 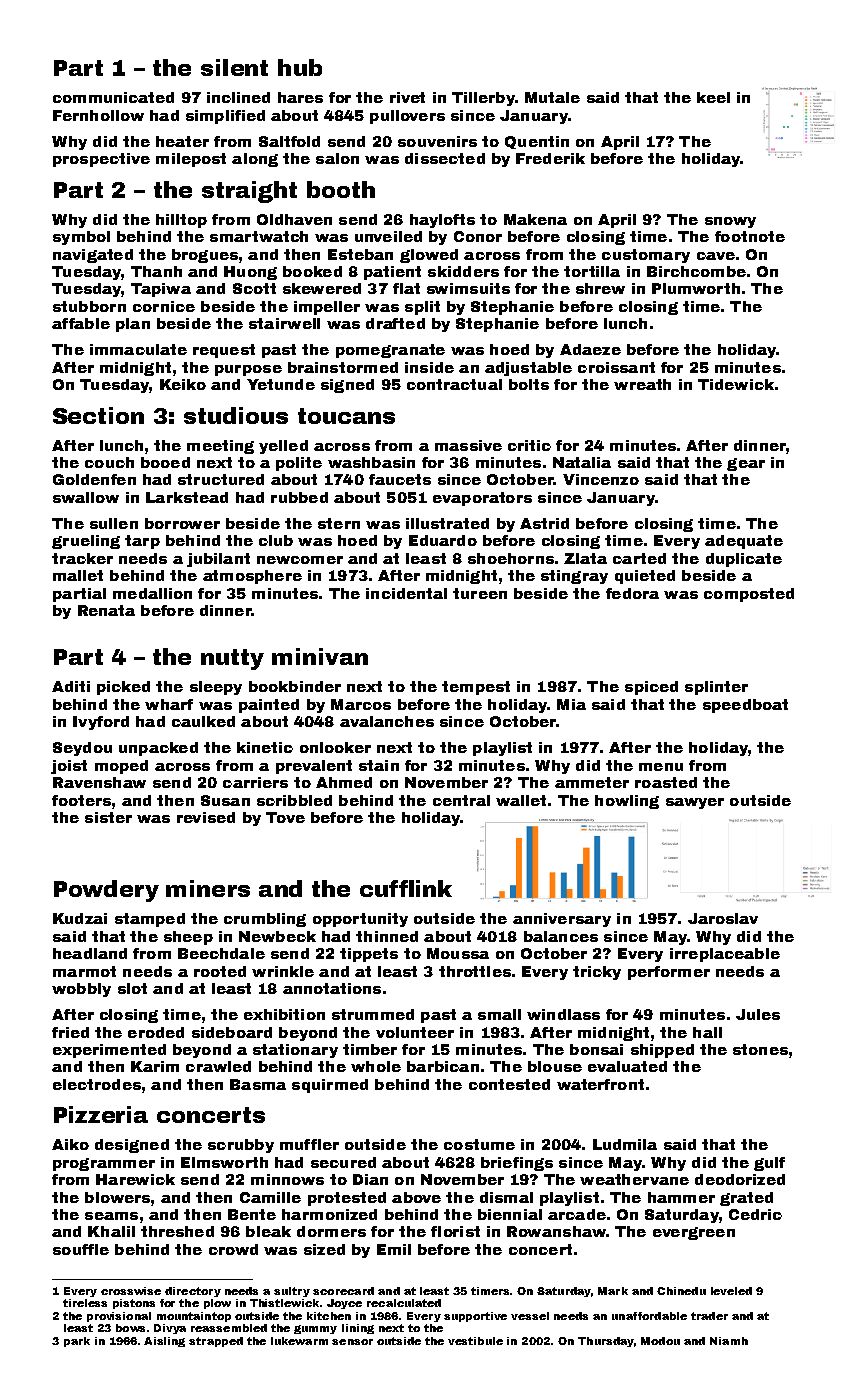 What do you see at coordinates (406, 888) in the screenshot?
I see `cufflink` at bounding box center [406, 888].
